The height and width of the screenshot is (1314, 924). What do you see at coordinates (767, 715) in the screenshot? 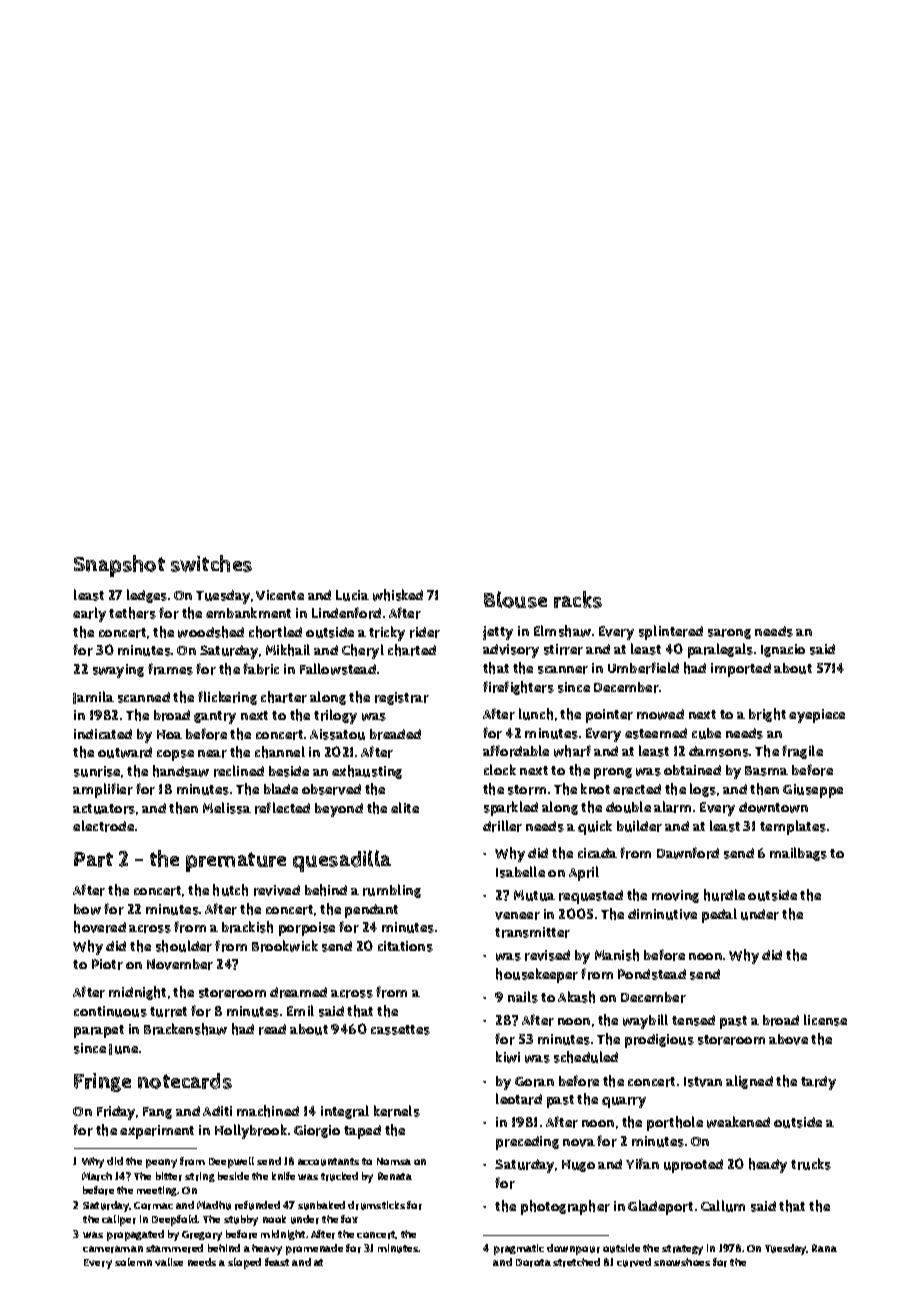
I see `bright` at bounding box center [767, 715].
